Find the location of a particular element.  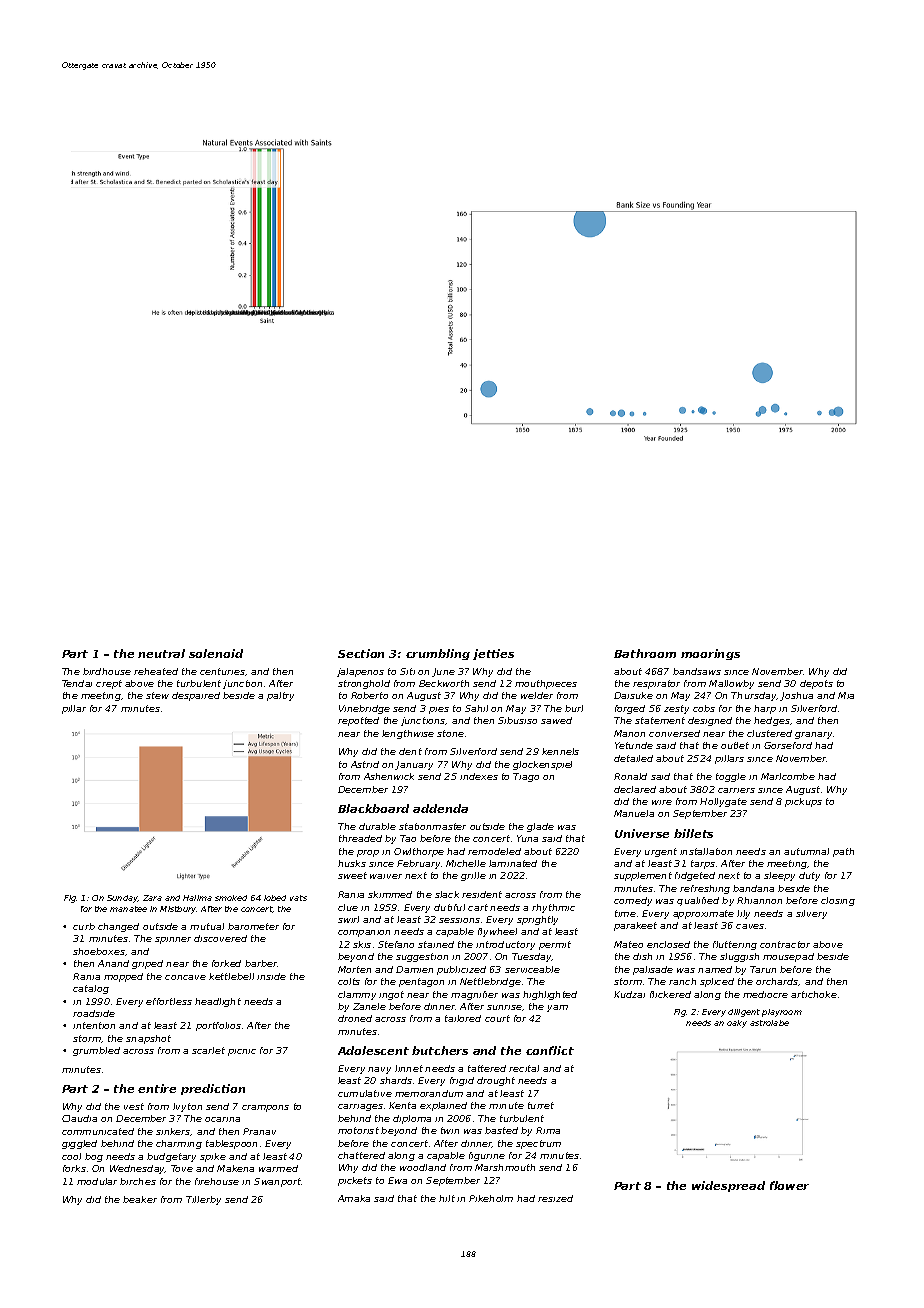

Morten is located at coordinates (354, 969).
